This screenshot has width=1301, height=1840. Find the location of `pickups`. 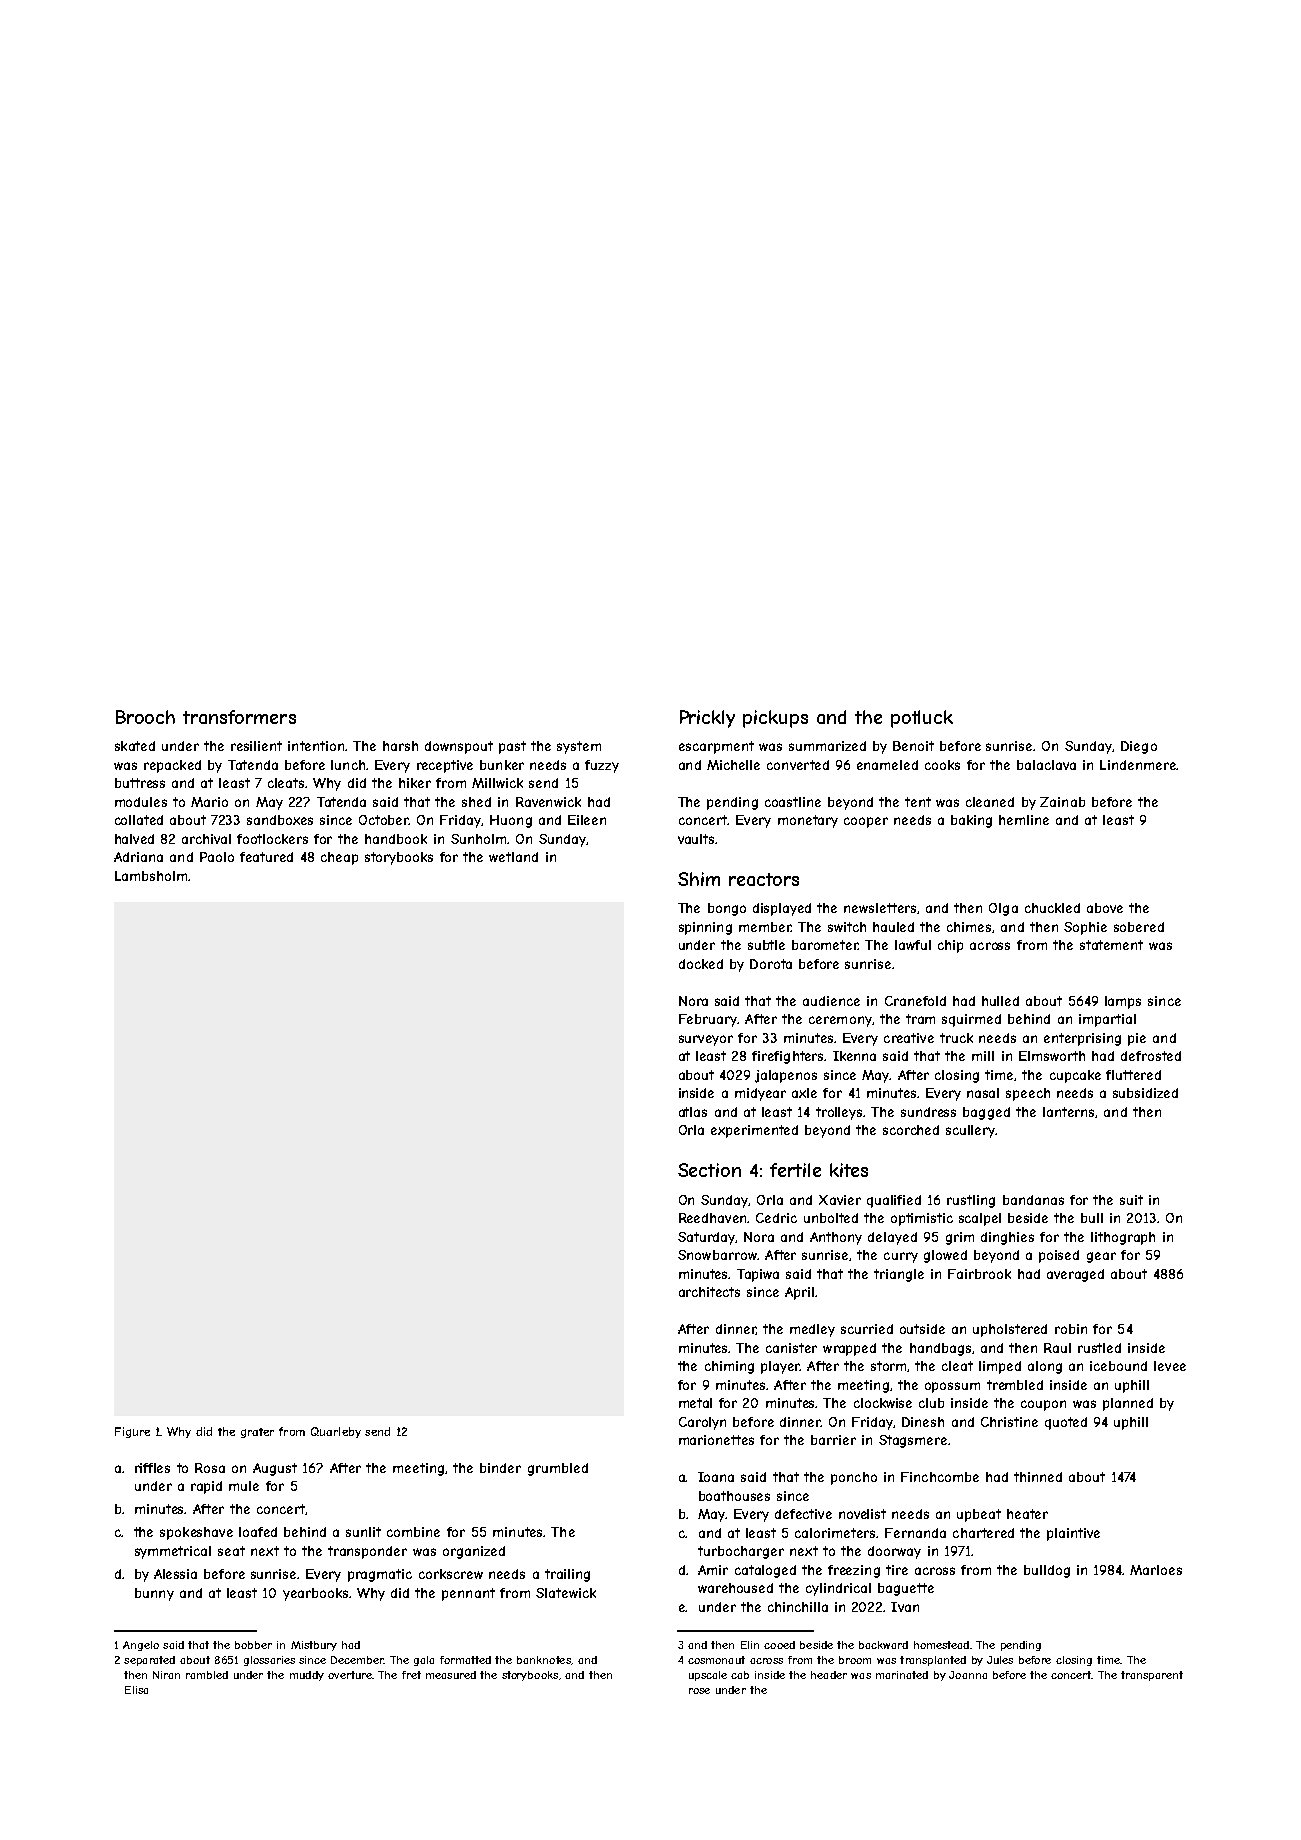

pickups is located at coordinates (775, 719).
